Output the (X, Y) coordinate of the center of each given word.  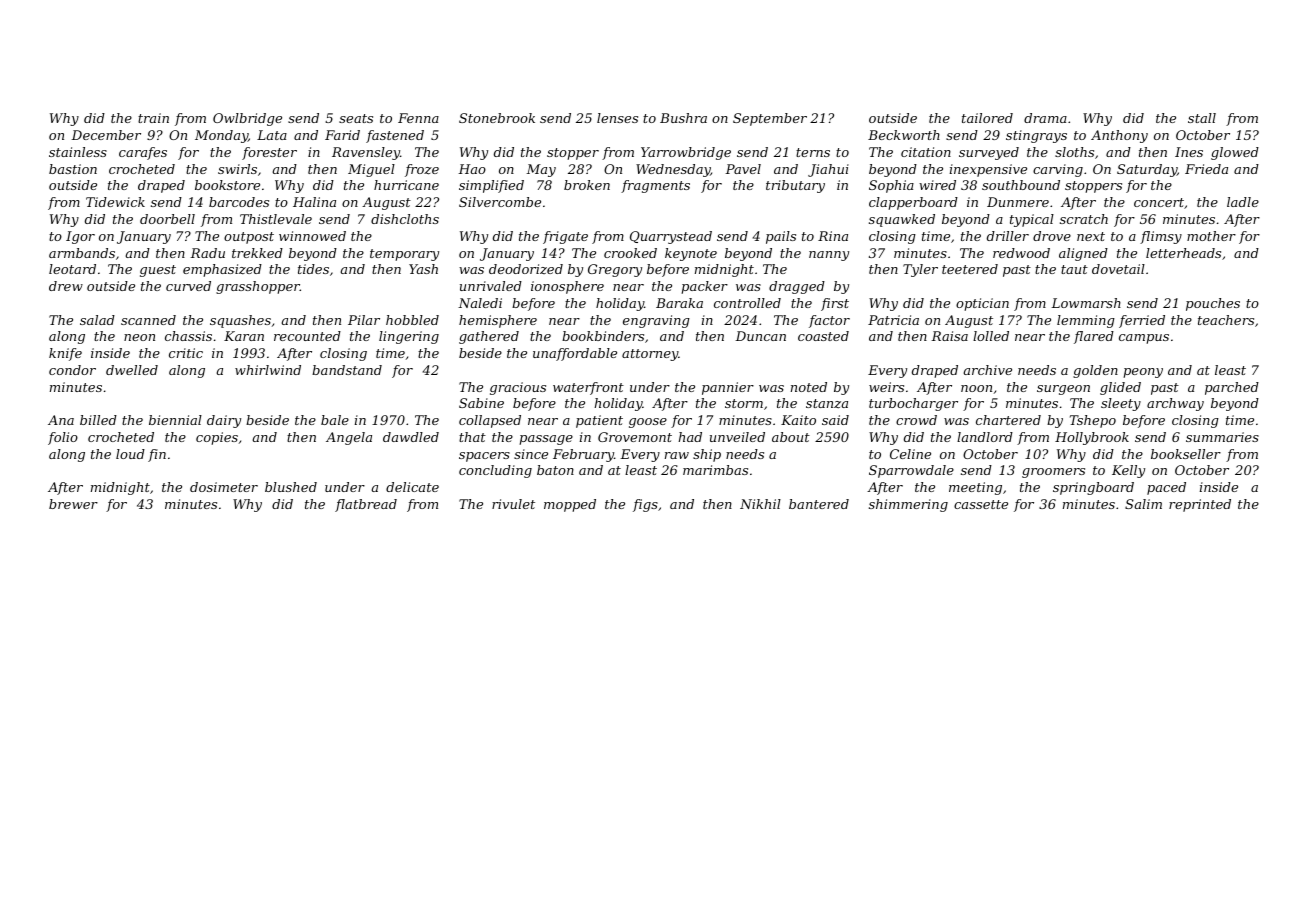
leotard (72, 269)
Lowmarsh (1086, 303)
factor (829, 321)
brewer (73, 504)
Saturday (1147, 170)
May (541, 170)
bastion (73, 169)
